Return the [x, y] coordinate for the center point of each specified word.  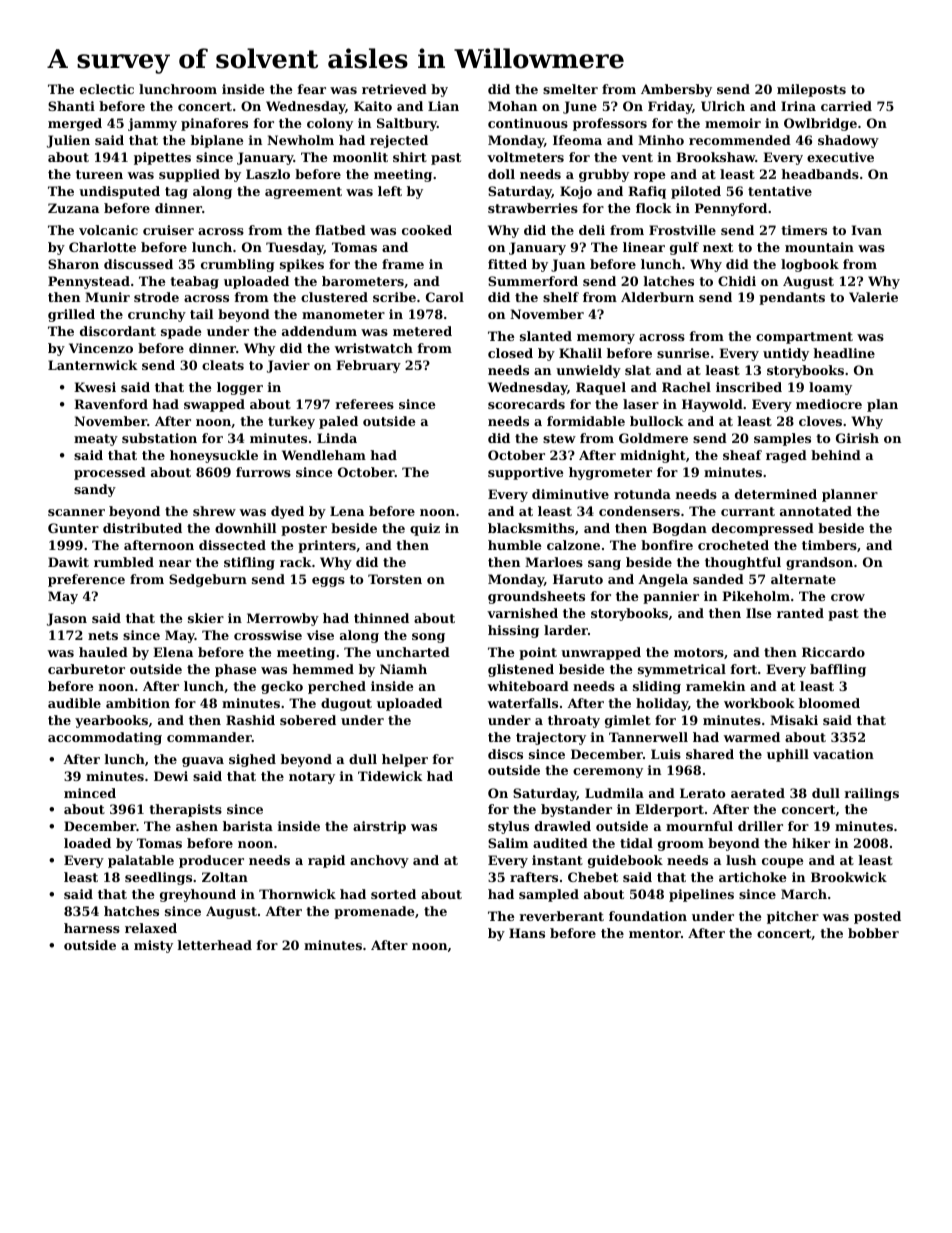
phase [236, 670]
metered [422, 331]
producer [211, 861]
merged [75, 124]
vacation [843, 754]
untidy [786, 354]
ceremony [608, 773]
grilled [71, 315]
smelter [570, 89]
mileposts [811, 90]
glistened [521, 670]
